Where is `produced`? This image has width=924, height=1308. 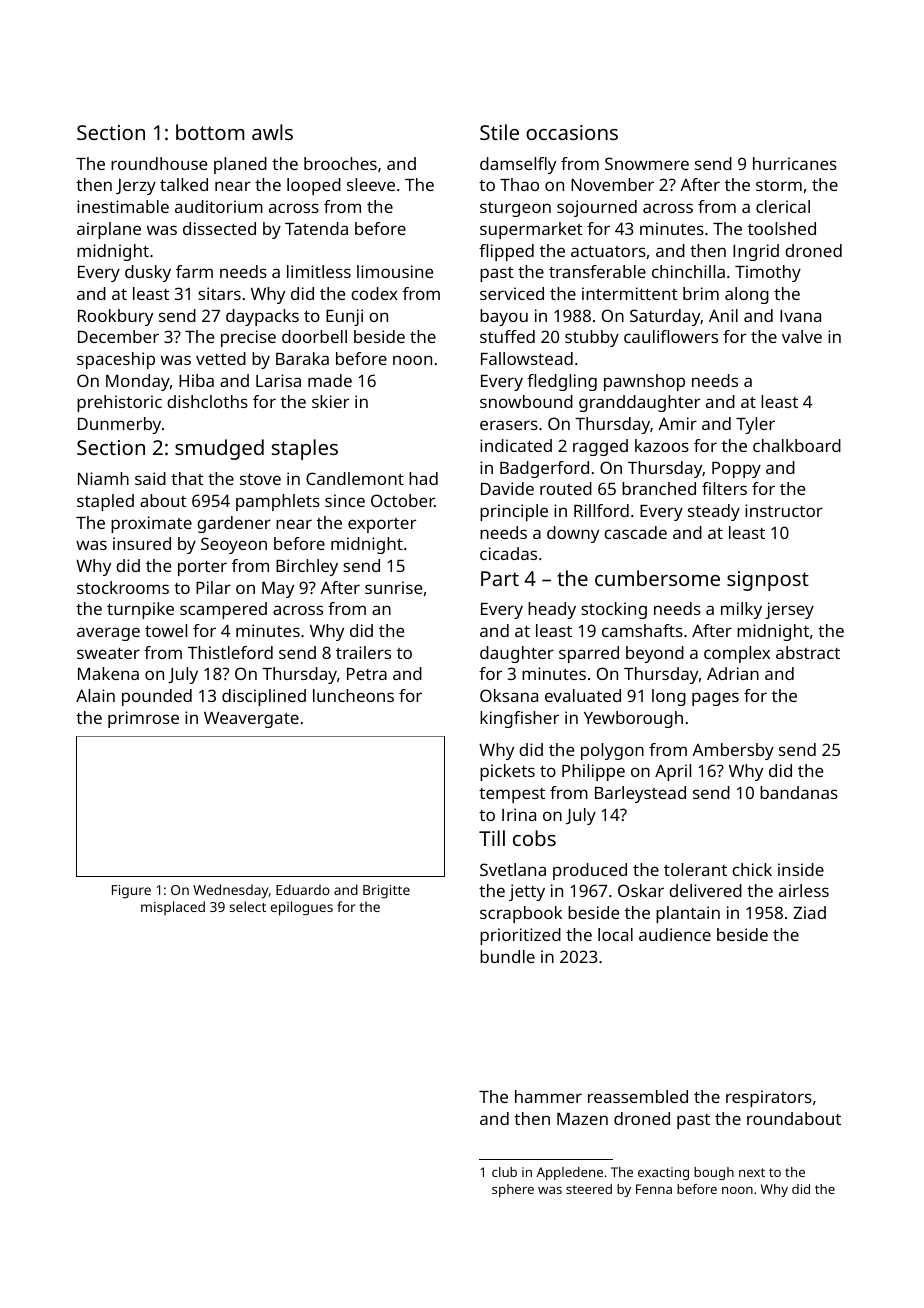
produced is located at coordinates (590, 871).
